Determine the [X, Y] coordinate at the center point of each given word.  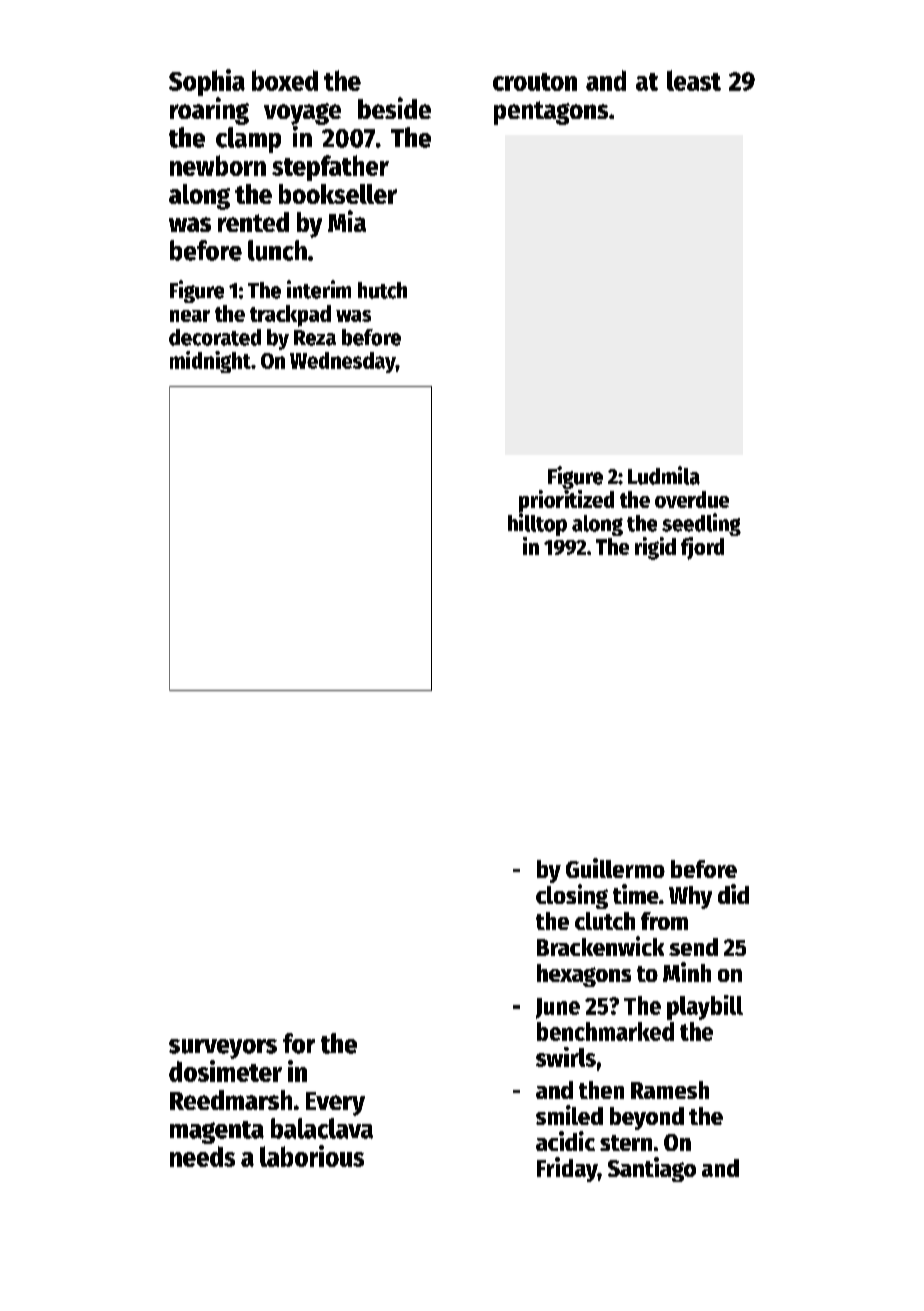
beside [394, 108]
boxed [285, 80]
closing [572, 896]
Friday [567, 1169]
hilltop [537, 524]
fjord [702, 548]
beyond [647, 1118]
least [694, 80]
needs [202, 1156]
